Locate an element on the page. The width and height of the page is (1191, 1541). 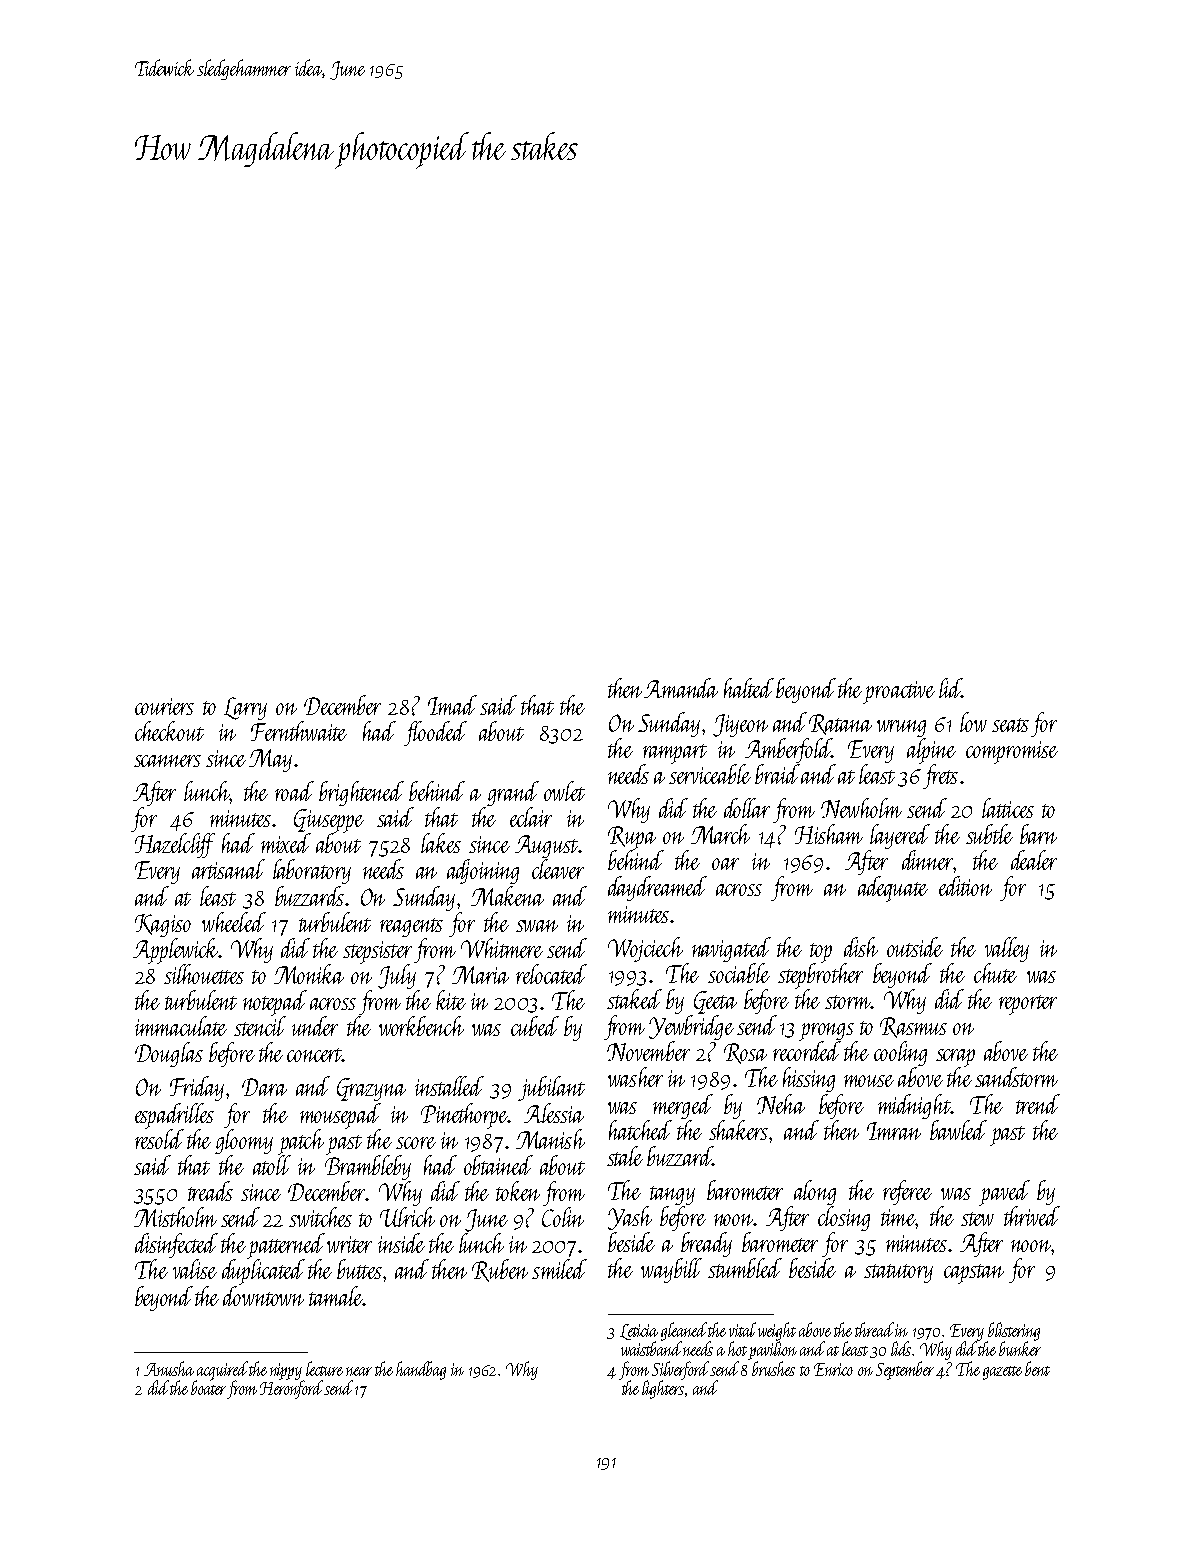
couriers is located at coordinates (164, 706).
